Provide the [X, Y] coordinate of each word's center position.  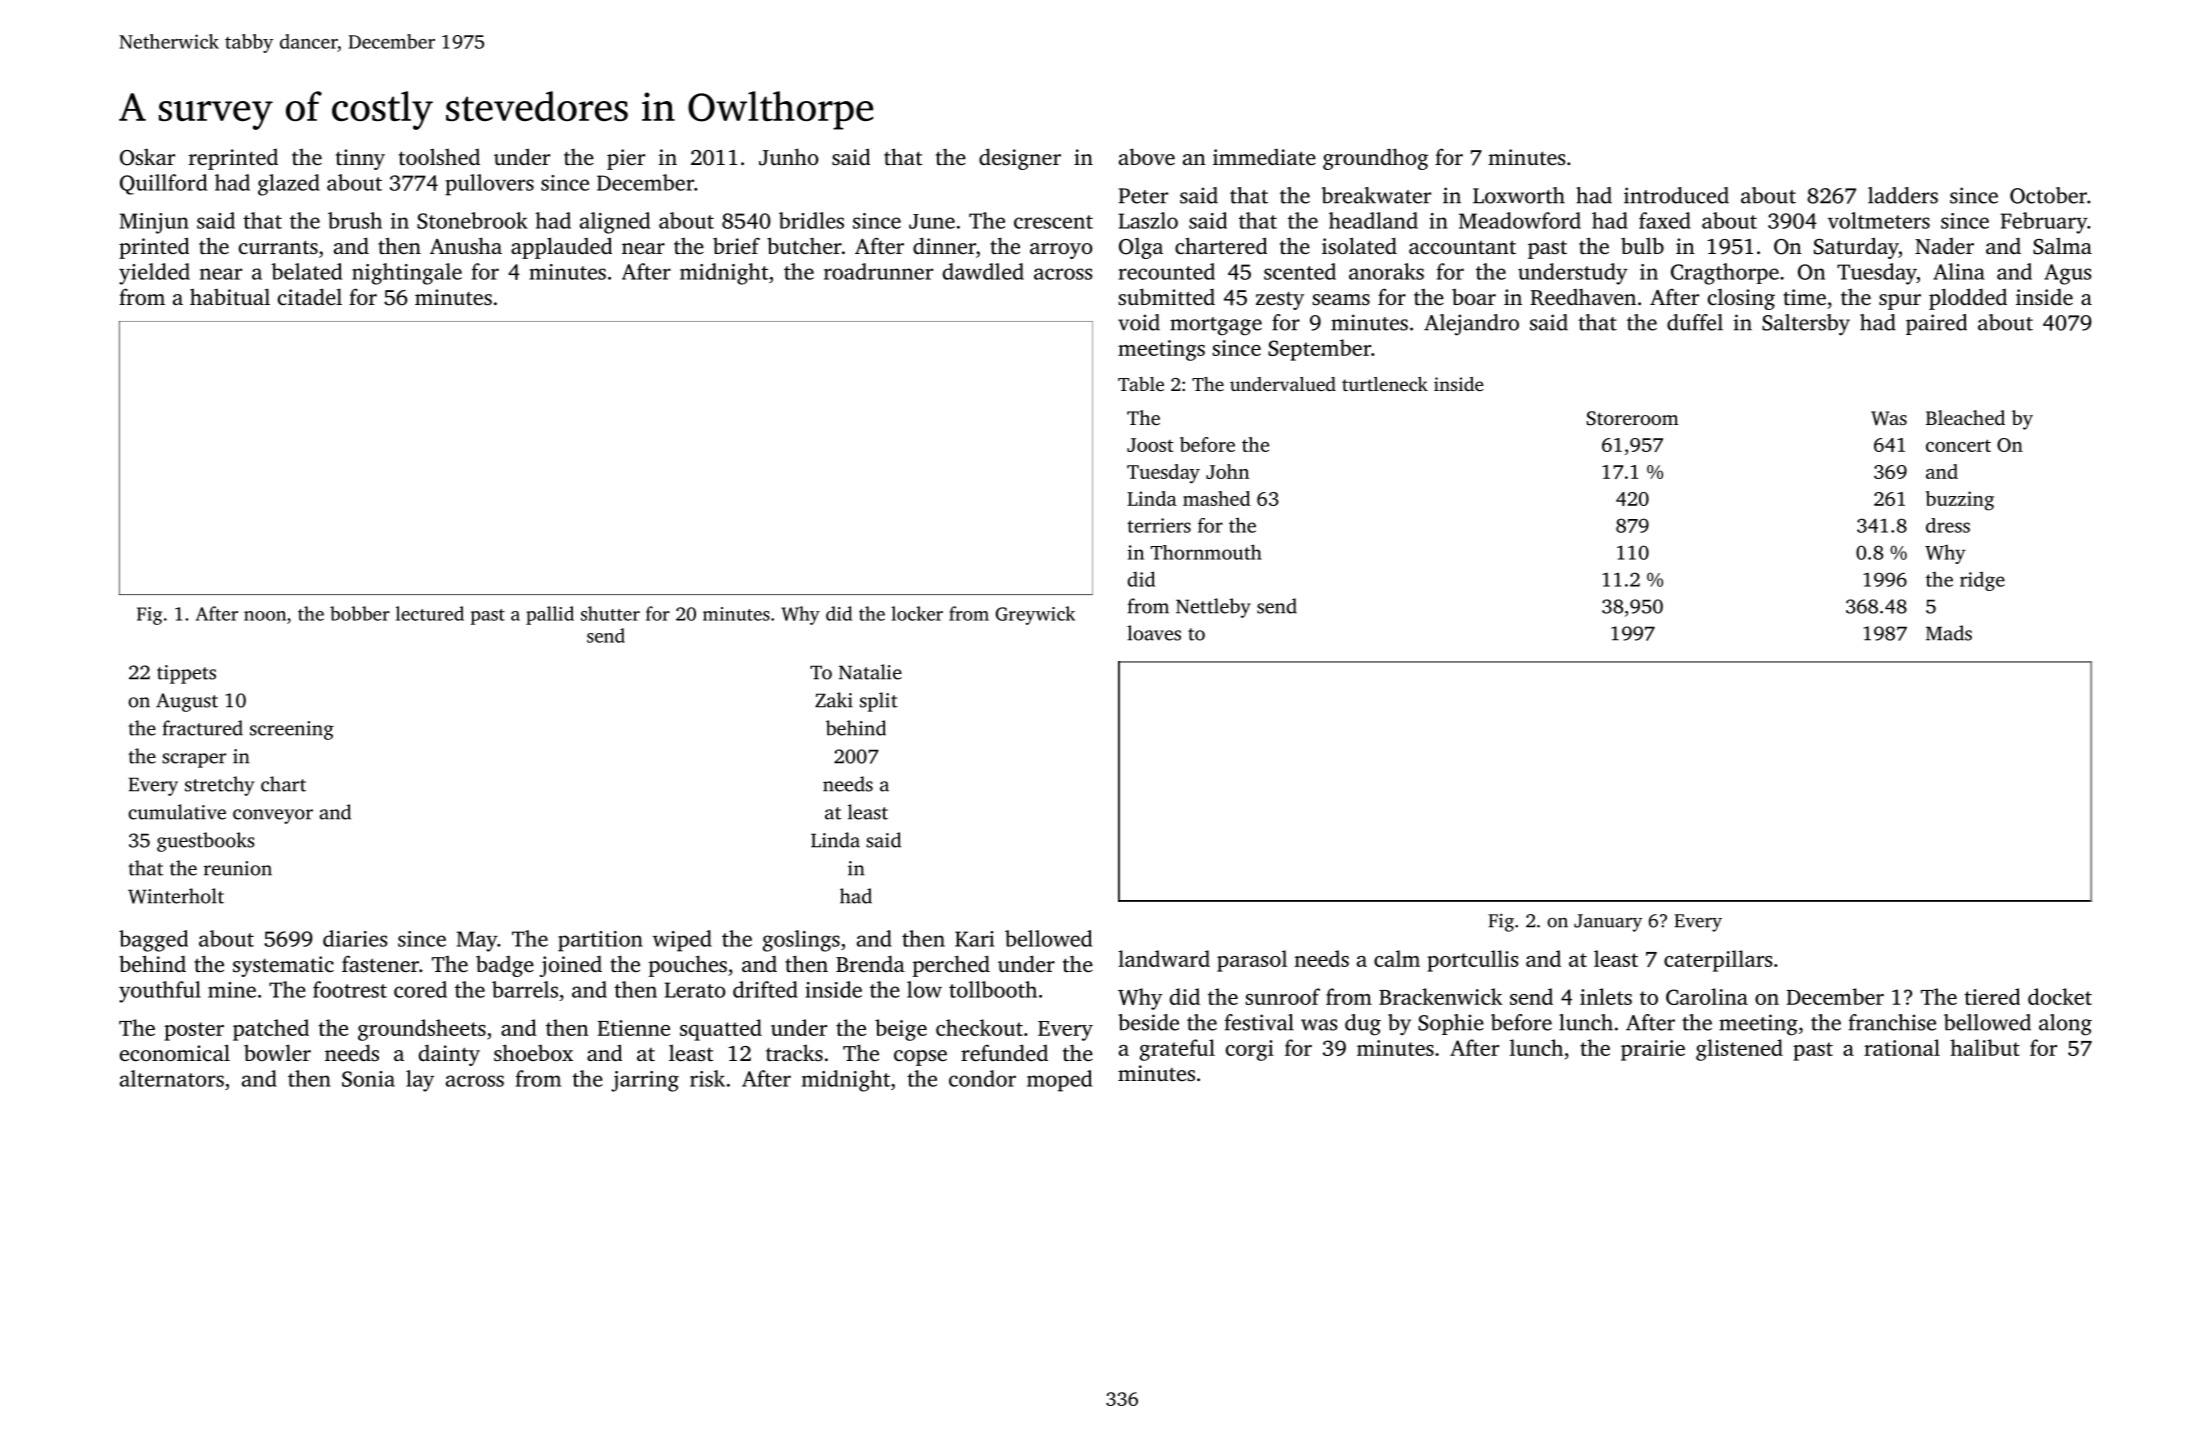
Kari [974, 939]
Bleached [1965, 417]
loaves [1154, 633]
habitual [230, 296]
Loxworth [1519, 195]
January [1608, 923]
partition [600, 941]
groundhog [1375, 159]
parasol [1252, 961]
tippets [186, 674]
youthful [160, 992]
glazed [289, 185]
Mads [1949, 633]
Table [1141, 384]
